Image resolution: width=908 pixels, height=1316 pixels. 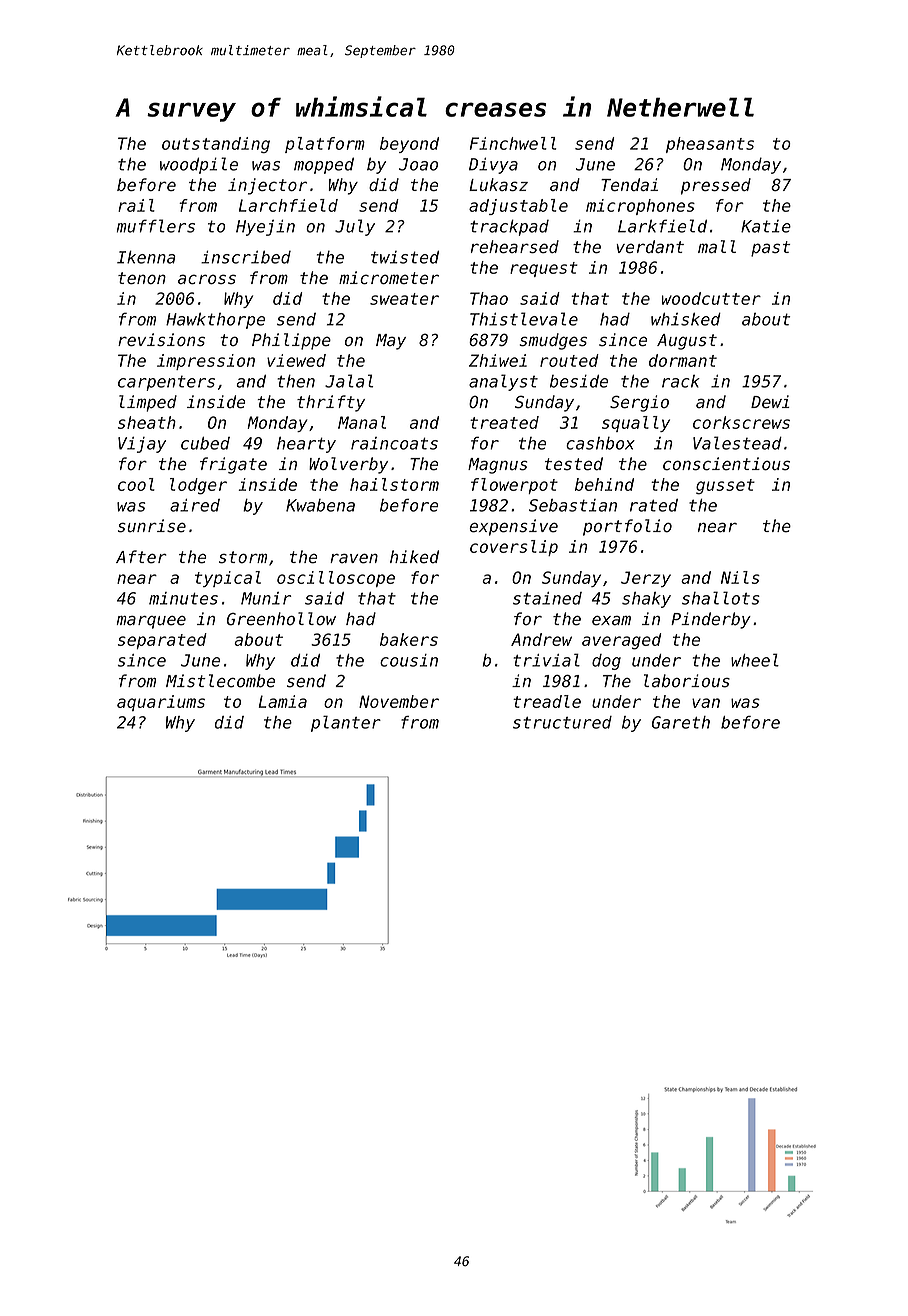 I want to click on woodcutter, so click(x=711, y=298).
